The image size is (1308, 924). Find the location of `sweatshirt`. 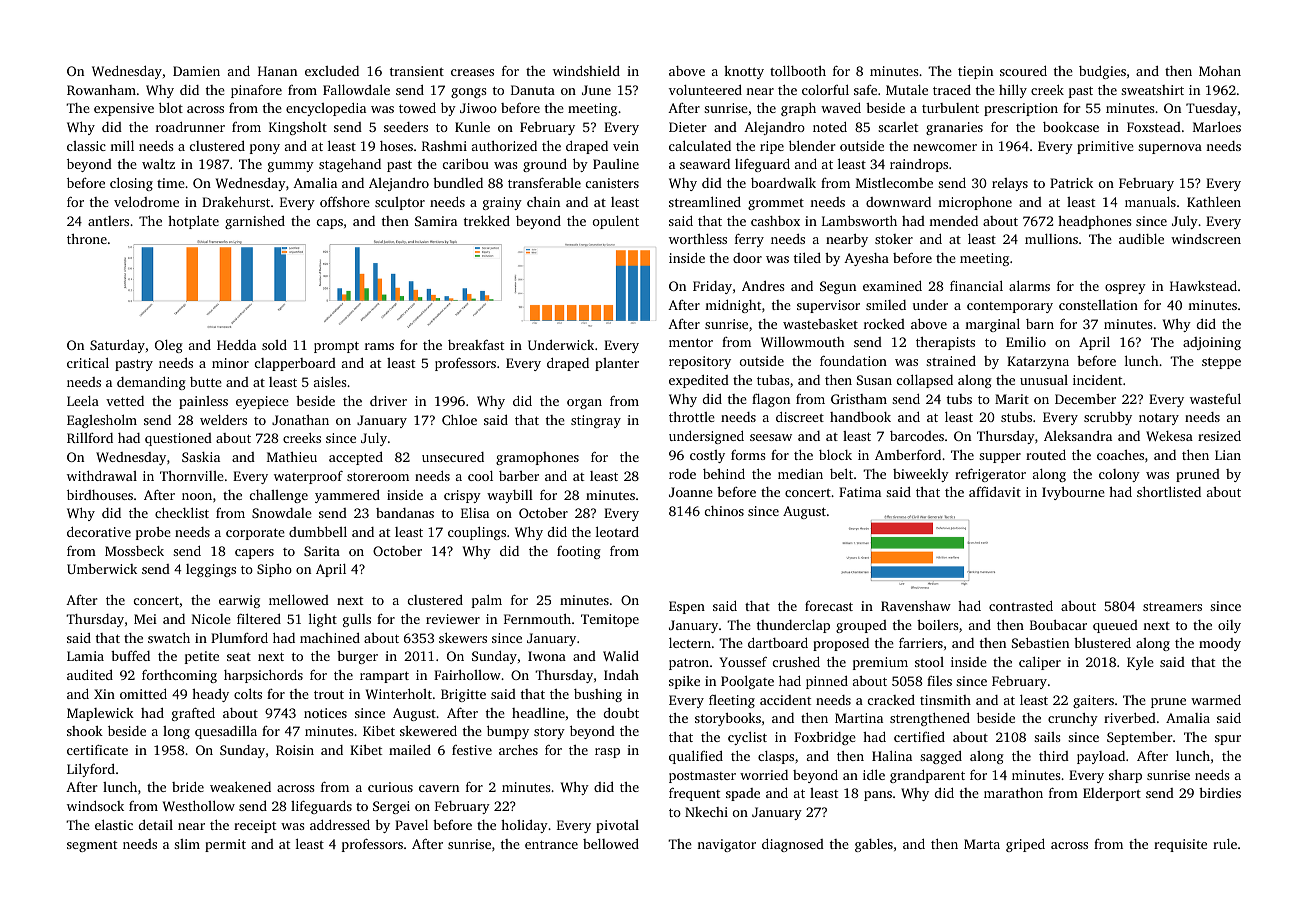

sweatshirt is located at coordinates (1152, 90).
